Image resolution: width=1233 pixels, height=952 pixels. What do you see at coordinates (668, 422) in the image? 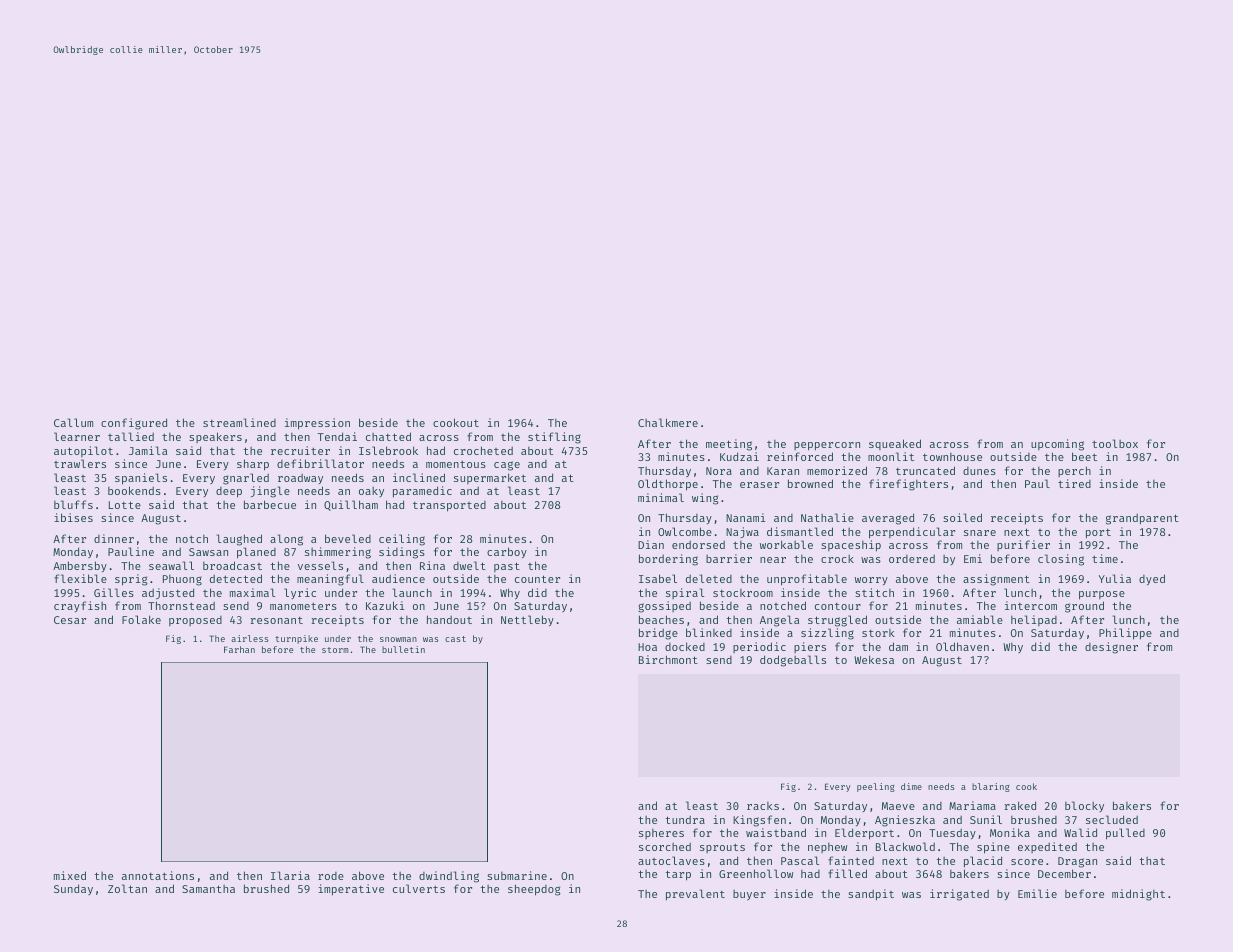
I see `Chalkmere` at bounding box center [668, 422].
